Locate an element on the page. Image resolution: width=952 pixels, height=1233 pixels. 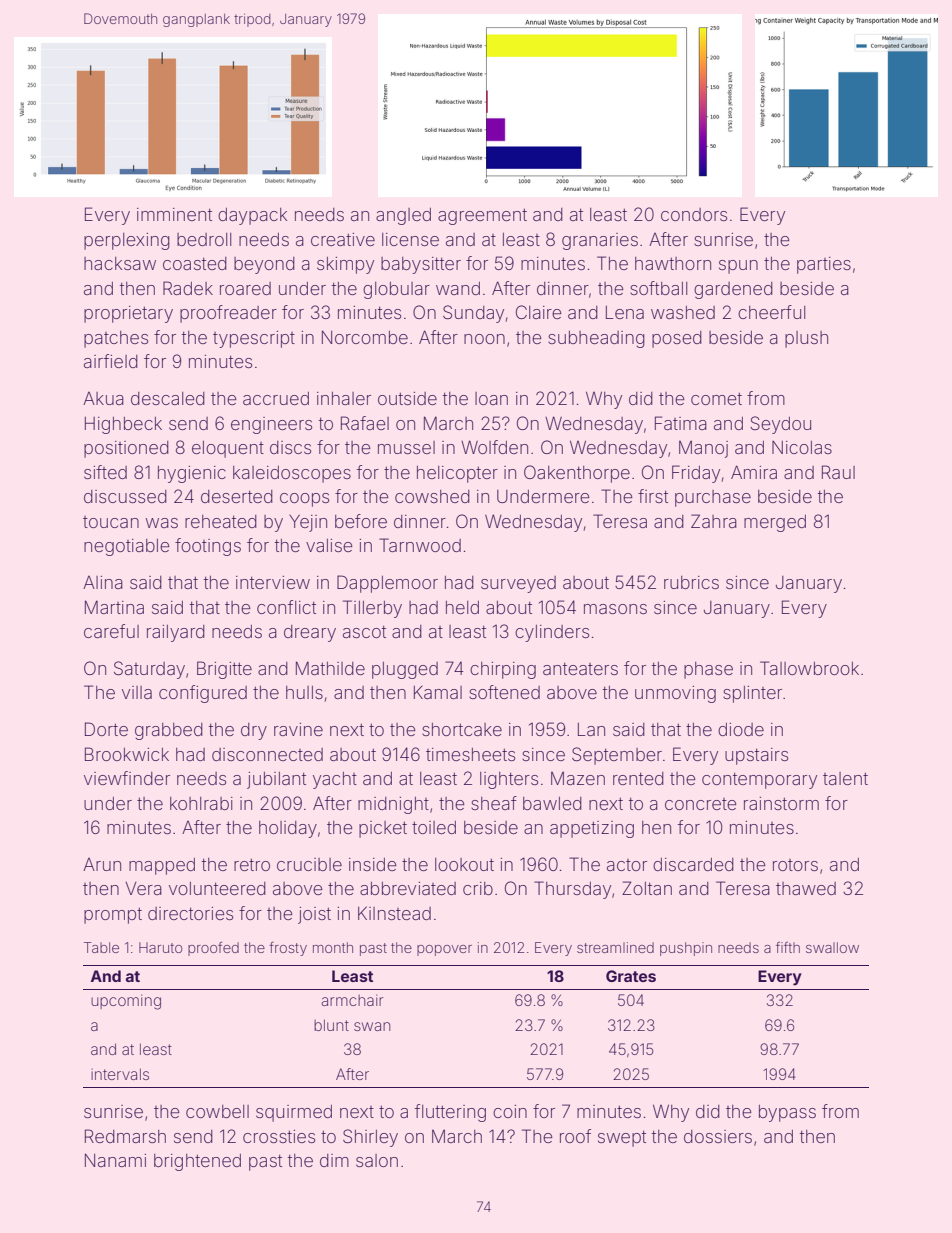
Tarnwood is located at coordinates (420, 545).
